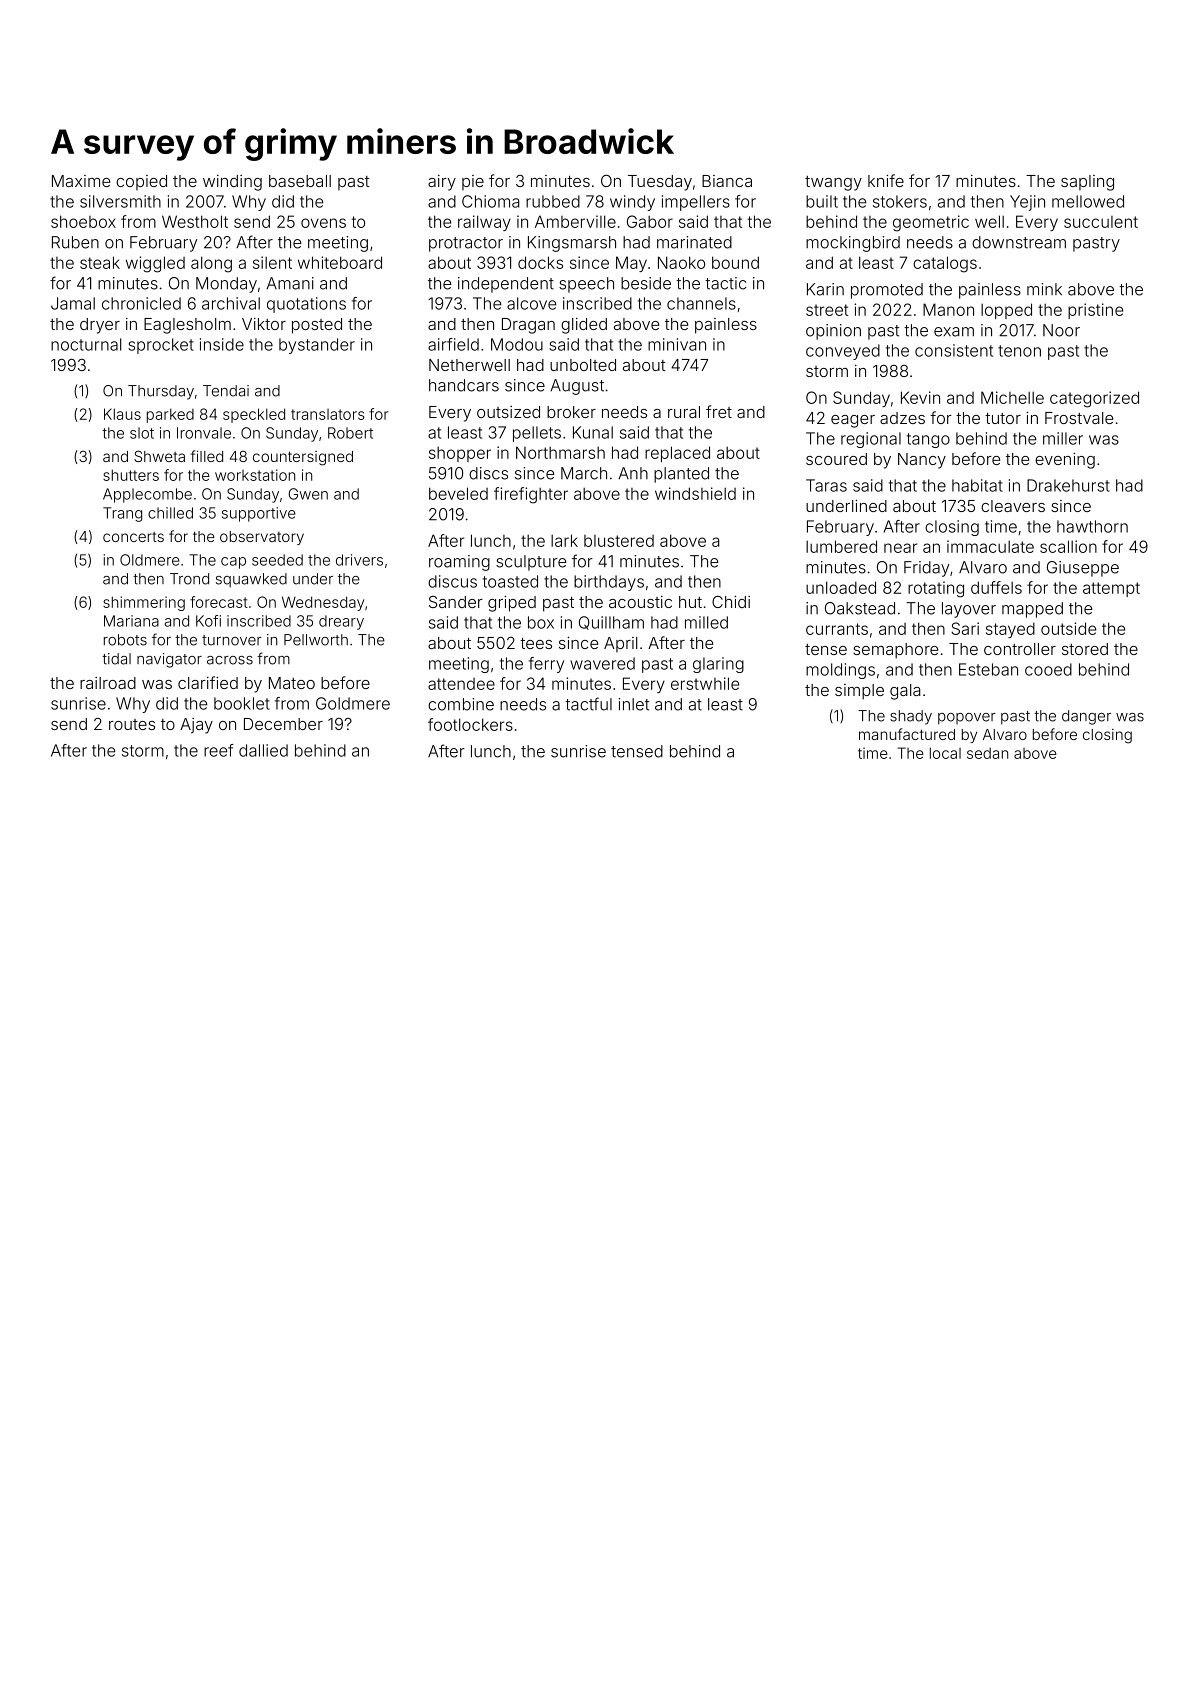 The height and width of the screenshot is (1696, 1200). I want to click on knife, so click(886, 180).
